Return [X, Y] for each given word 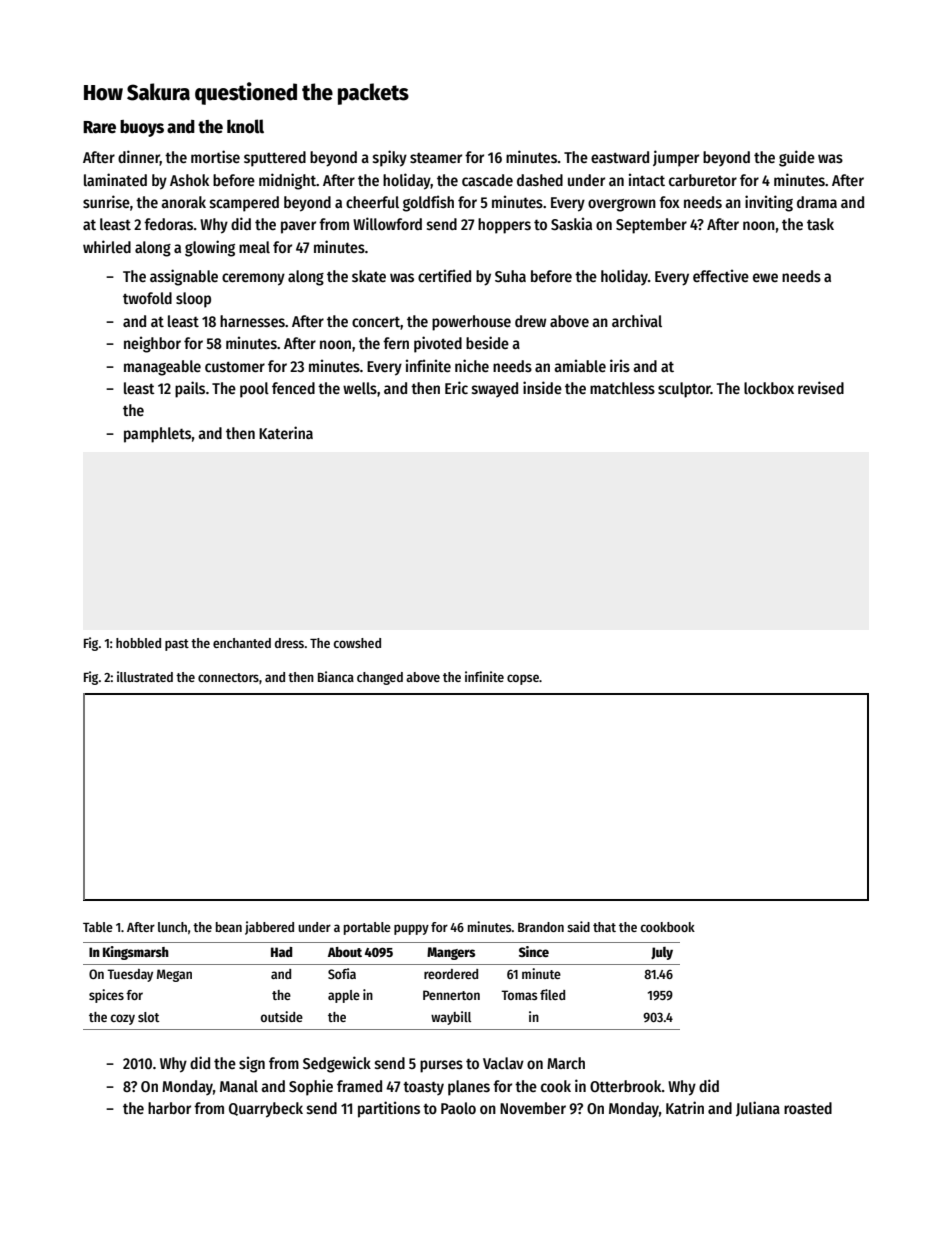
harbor [169, 1108]
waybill [451, 1018]
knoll [245, 126]
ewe [765, 277]
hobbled [138, 643]
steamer [436, 158]
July [662, 953]
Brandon [541, 927]
